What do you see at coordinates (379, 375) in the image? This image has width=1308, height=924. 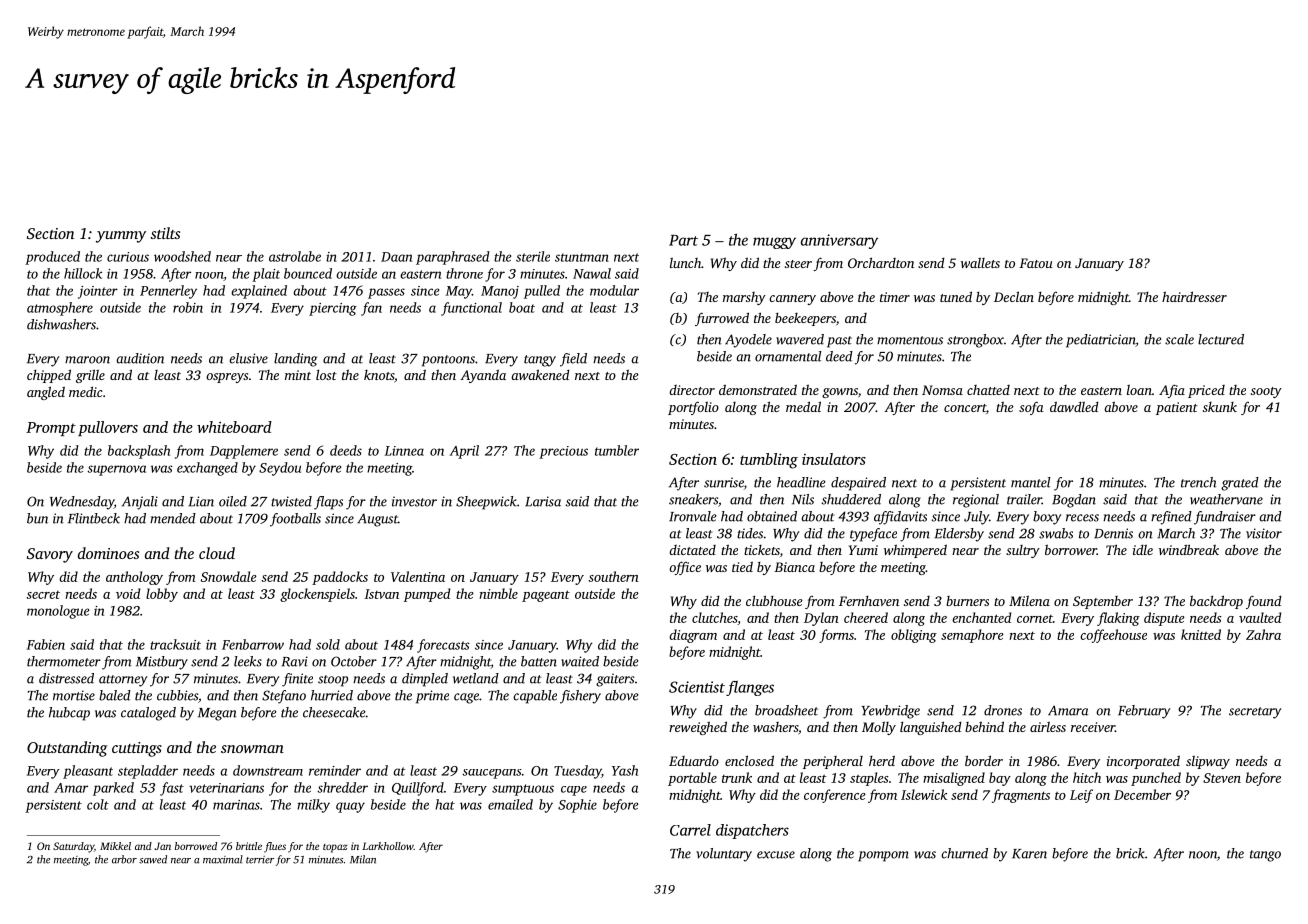 I see `knots` at bounding box center [379, 375].
